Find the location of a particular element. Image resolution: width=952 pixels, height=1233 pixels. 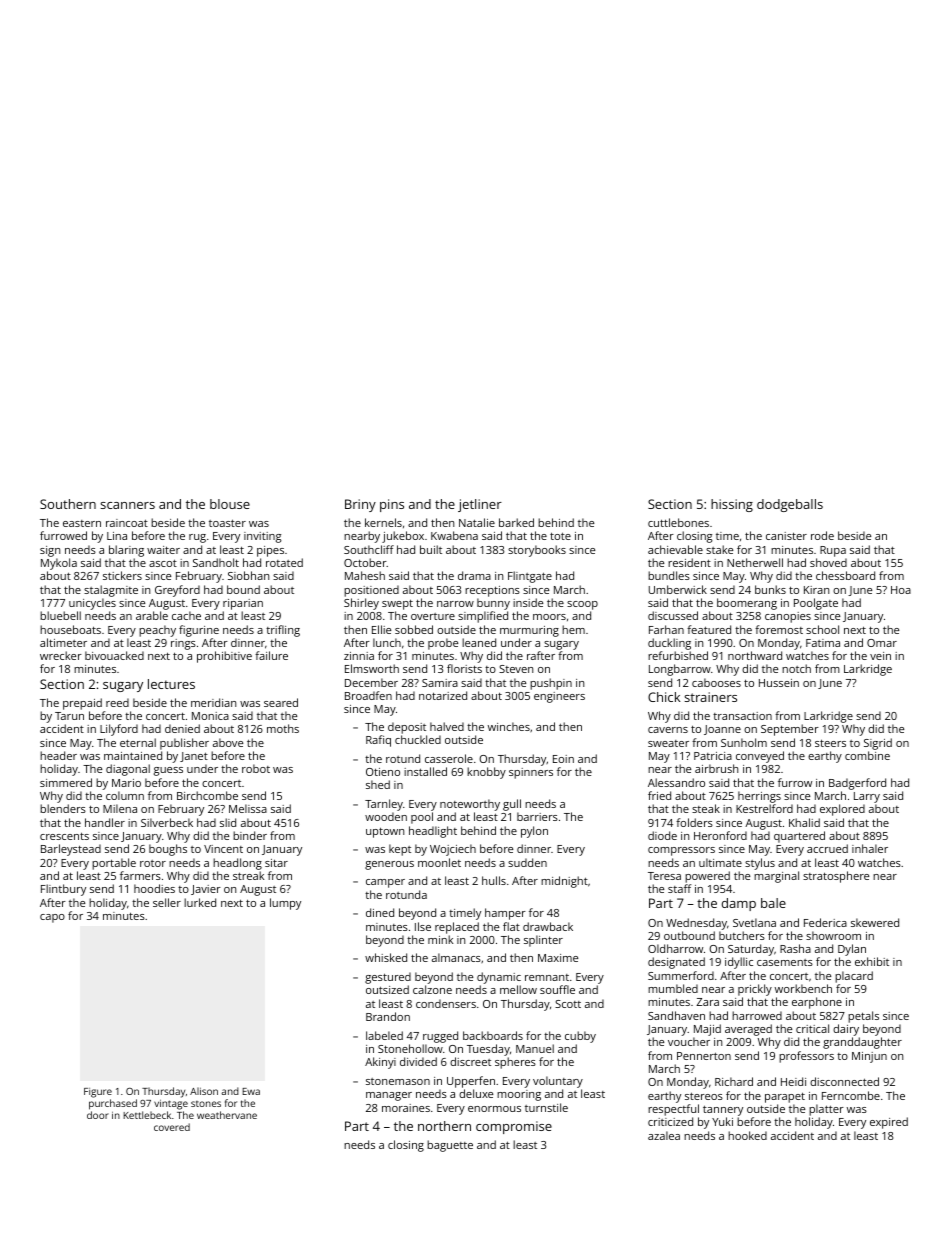

dodgeballs is located at coordinates (790, 505).
